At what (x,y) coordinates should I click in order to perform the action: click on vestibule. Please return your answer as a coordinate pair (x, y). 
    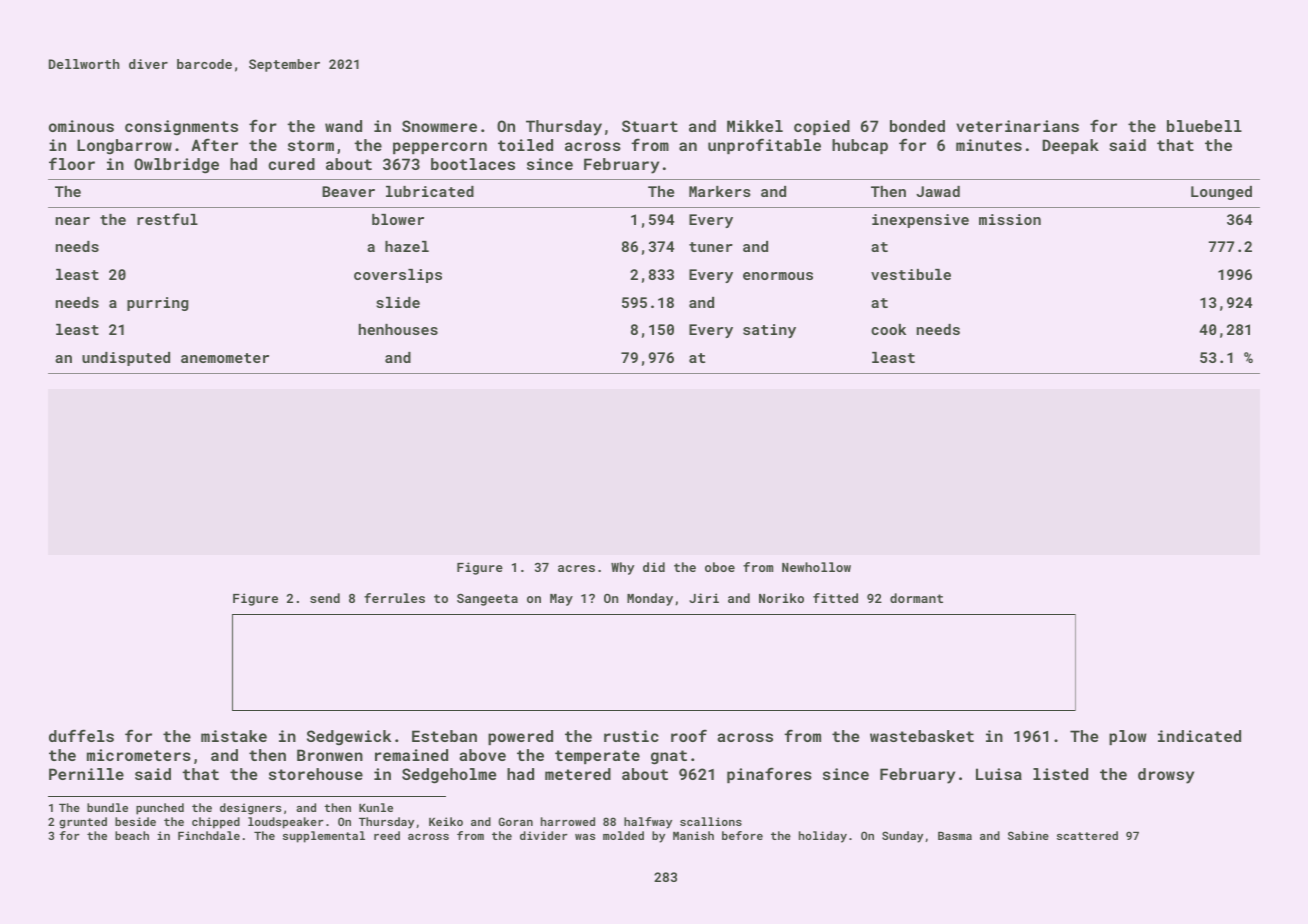
    Looking at the image, I should click on (911, 274).
